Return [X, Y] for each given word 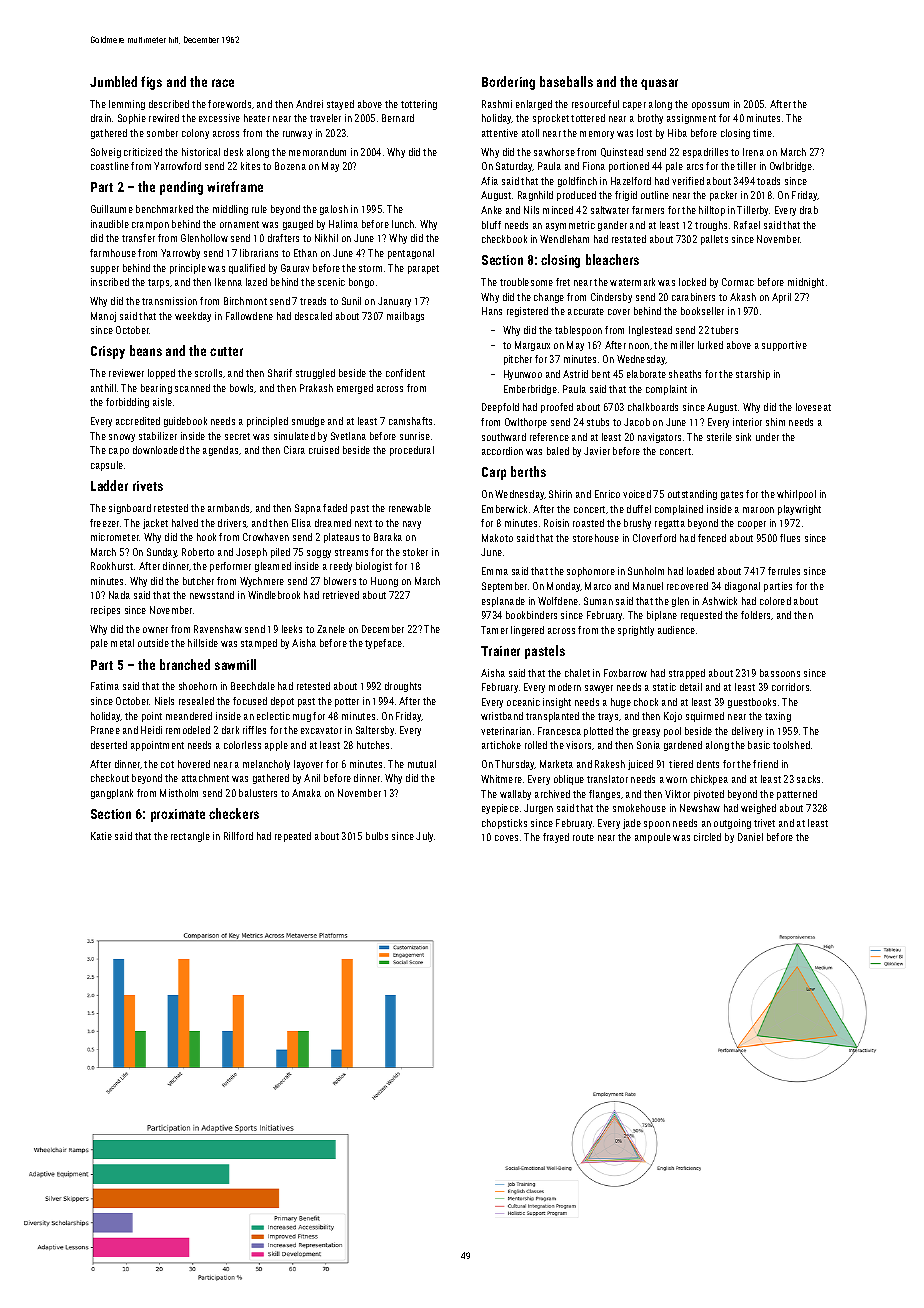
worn [676, 780]
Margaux [532, 346]
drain [101, 118]
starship [753, 375]
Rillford [238, 836]
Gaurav [295, 268]
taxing [778, 717]
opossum [710, 106]
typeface [383, 644]
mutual [422, 764]
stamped [259, 644]
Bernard [398, 118]
